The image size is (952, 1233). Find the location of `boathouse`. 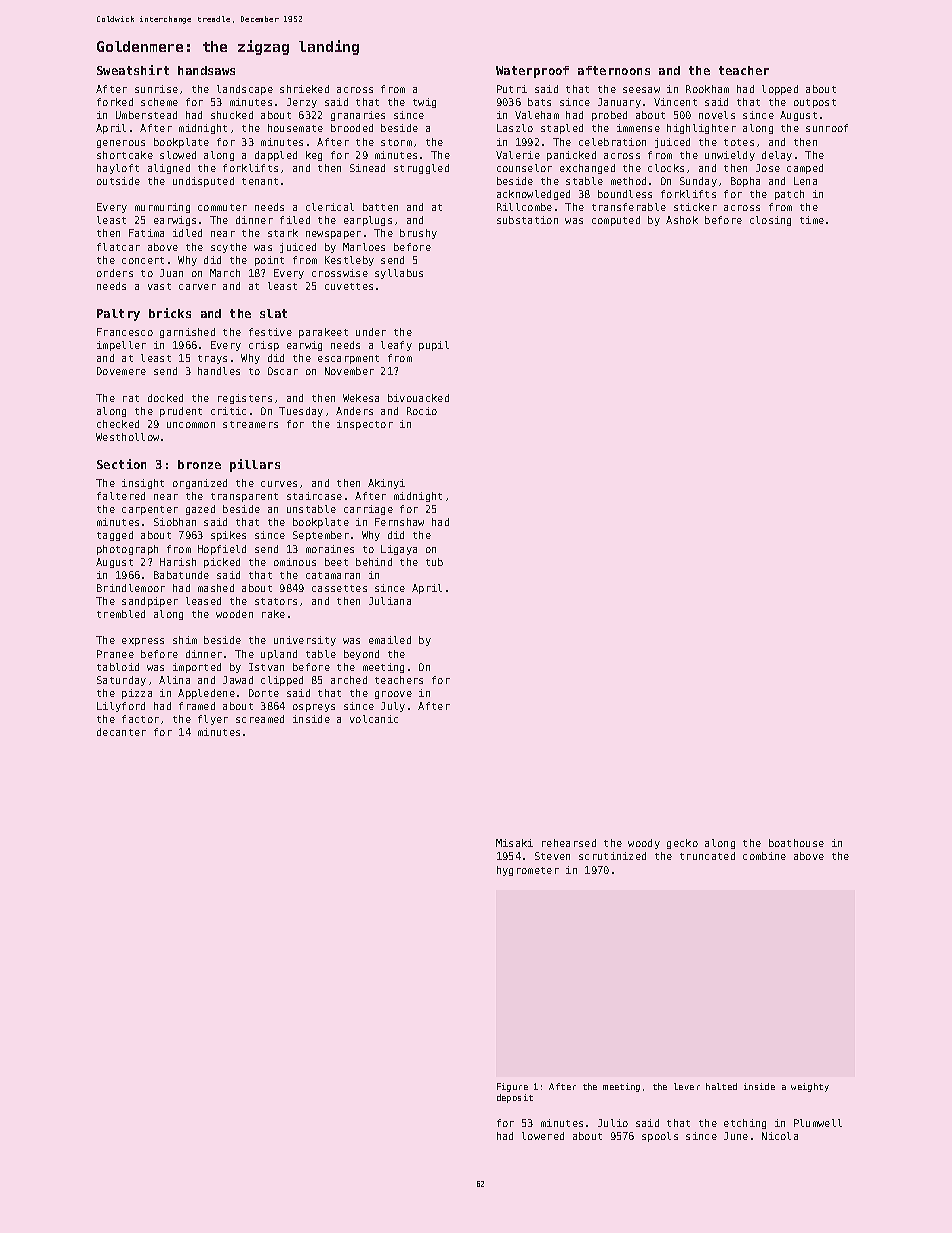

boathouse is located at coordinates (796, 843).
